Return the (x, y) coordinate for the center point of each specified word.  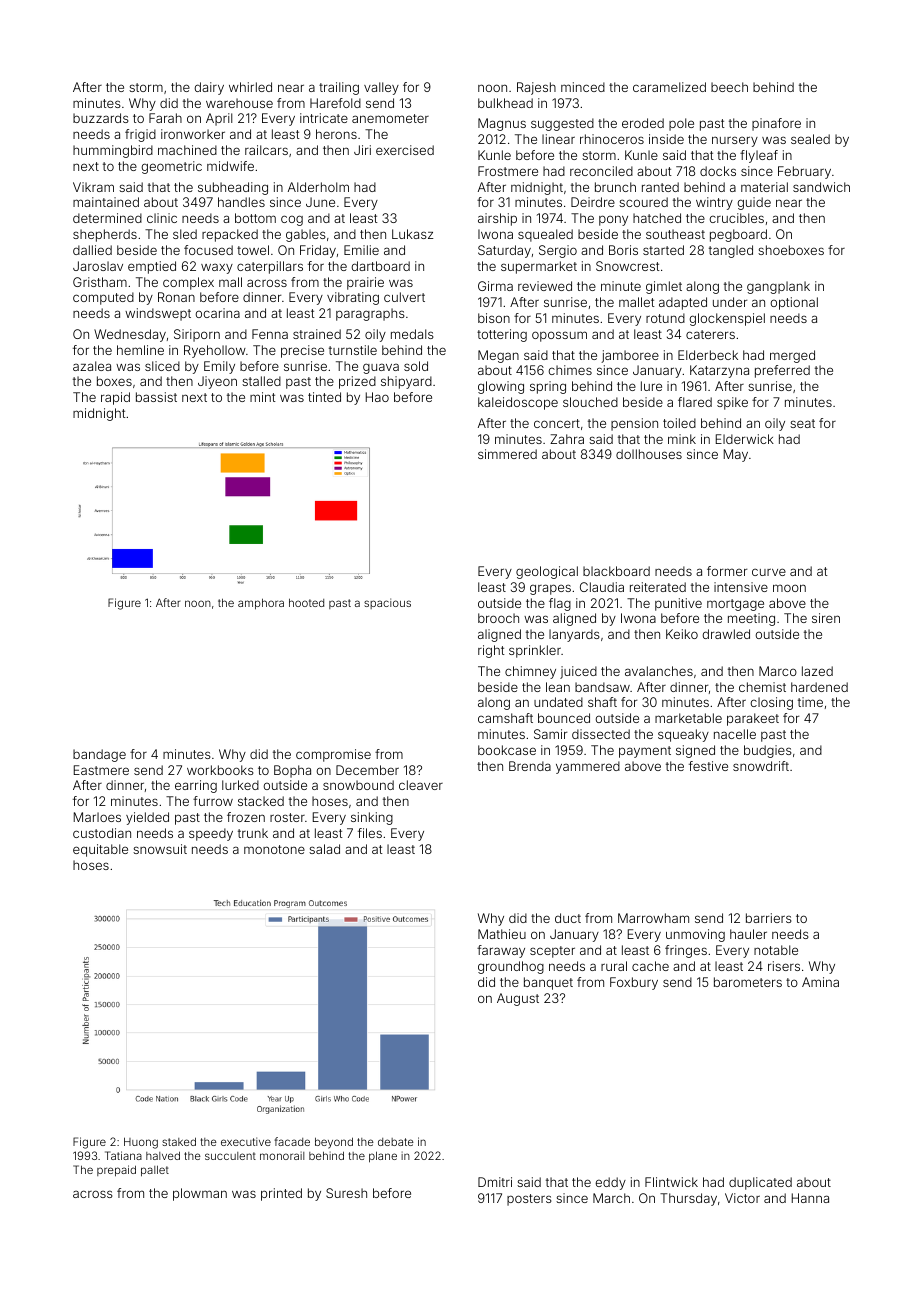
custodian (102, 833)
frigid (140, 135)
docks (718, 171)
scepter (552, 952)
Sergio (558, 251)
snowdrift (761, 766)
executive (246, 1141)
